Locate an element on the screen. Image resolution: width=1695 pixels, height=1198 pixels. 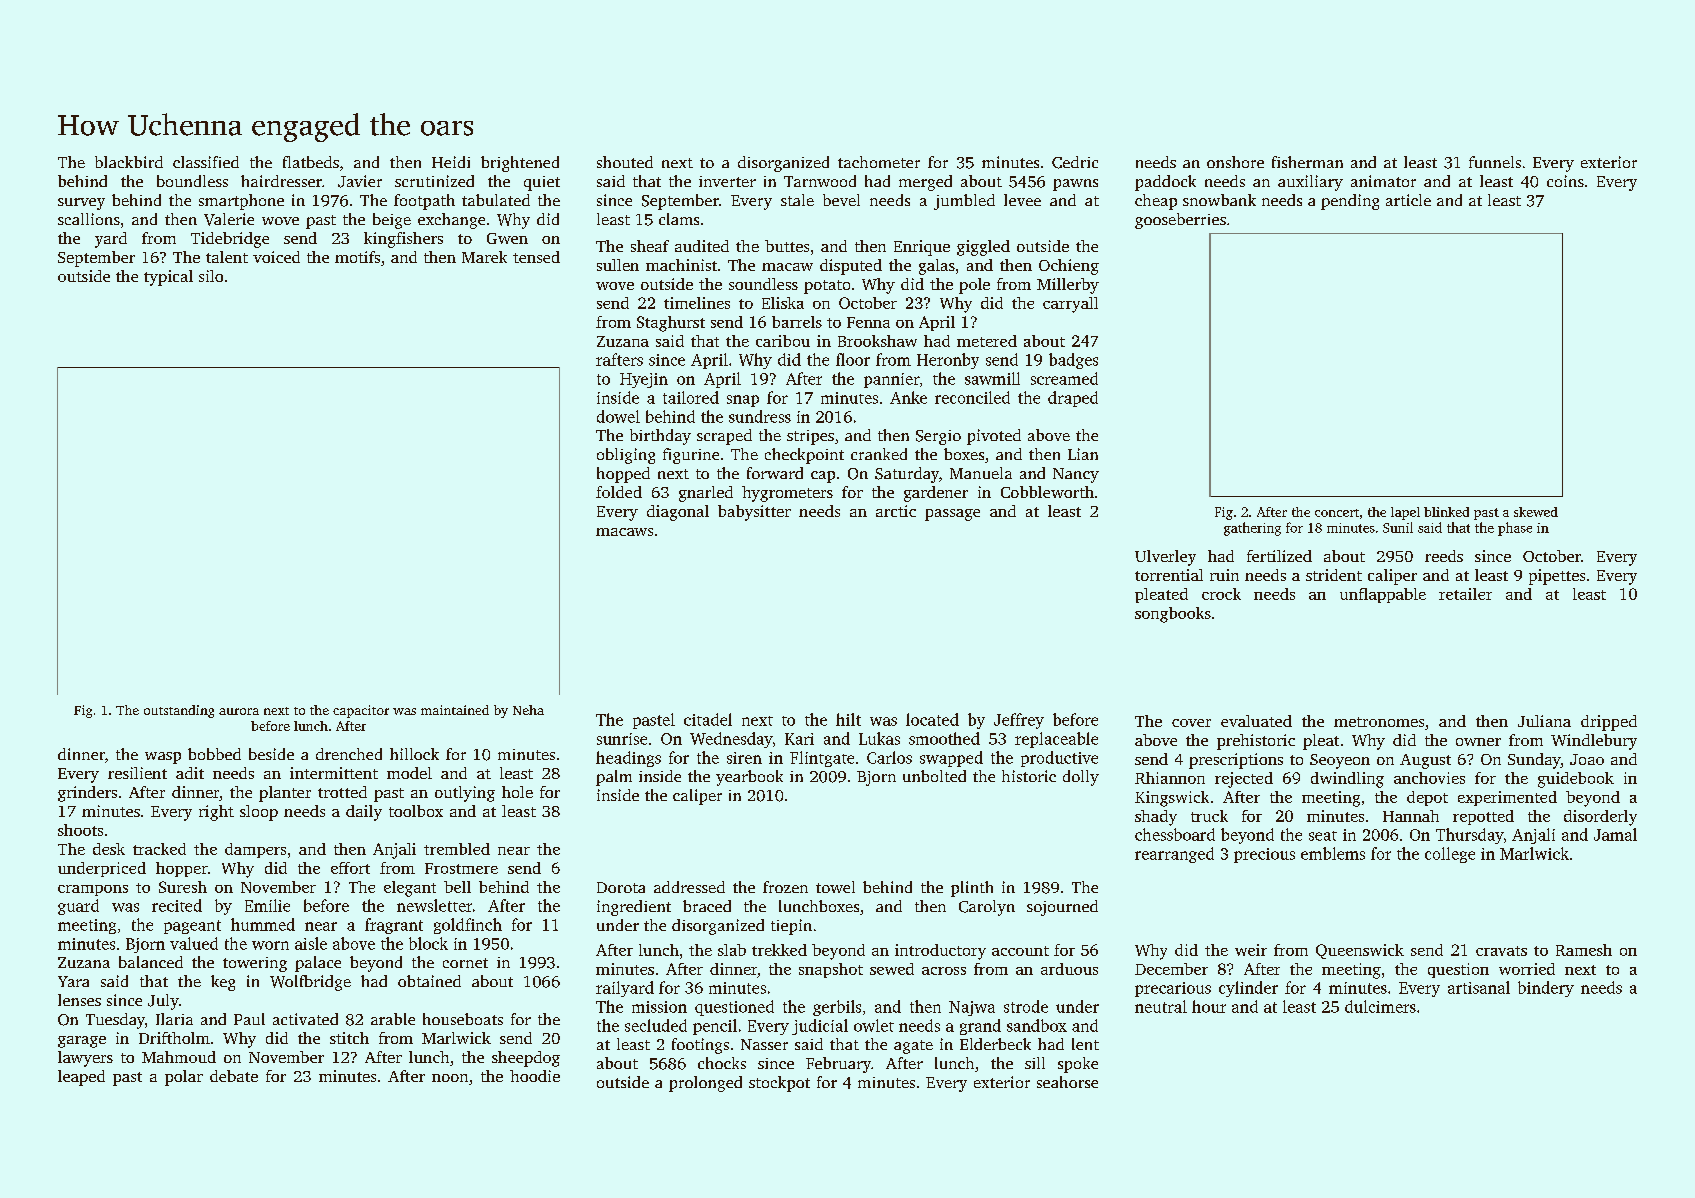
Marek is located at coordinates (484, 257).
